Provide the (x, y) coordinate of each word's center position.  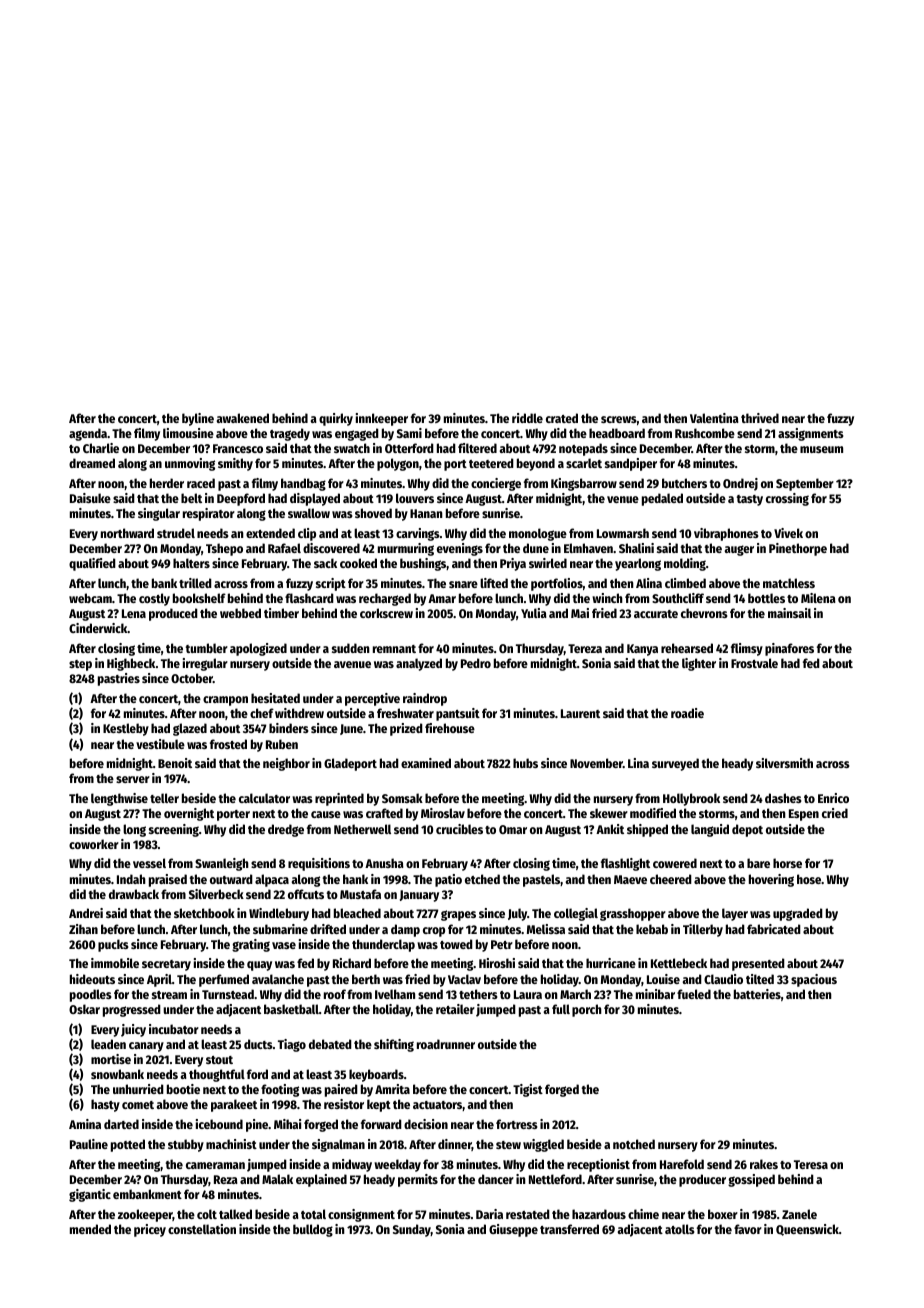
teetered (491, 463)
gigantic (90, 1195)
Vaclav (464, 979)
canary (146, 1047)
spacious (814, 980)
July (517, 914)
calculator (264, 798)
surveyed (675, 764)
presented (758, 964)
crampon (225, 701)
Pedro (476, 663)
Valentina (714, 418)
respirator (209, 514)
